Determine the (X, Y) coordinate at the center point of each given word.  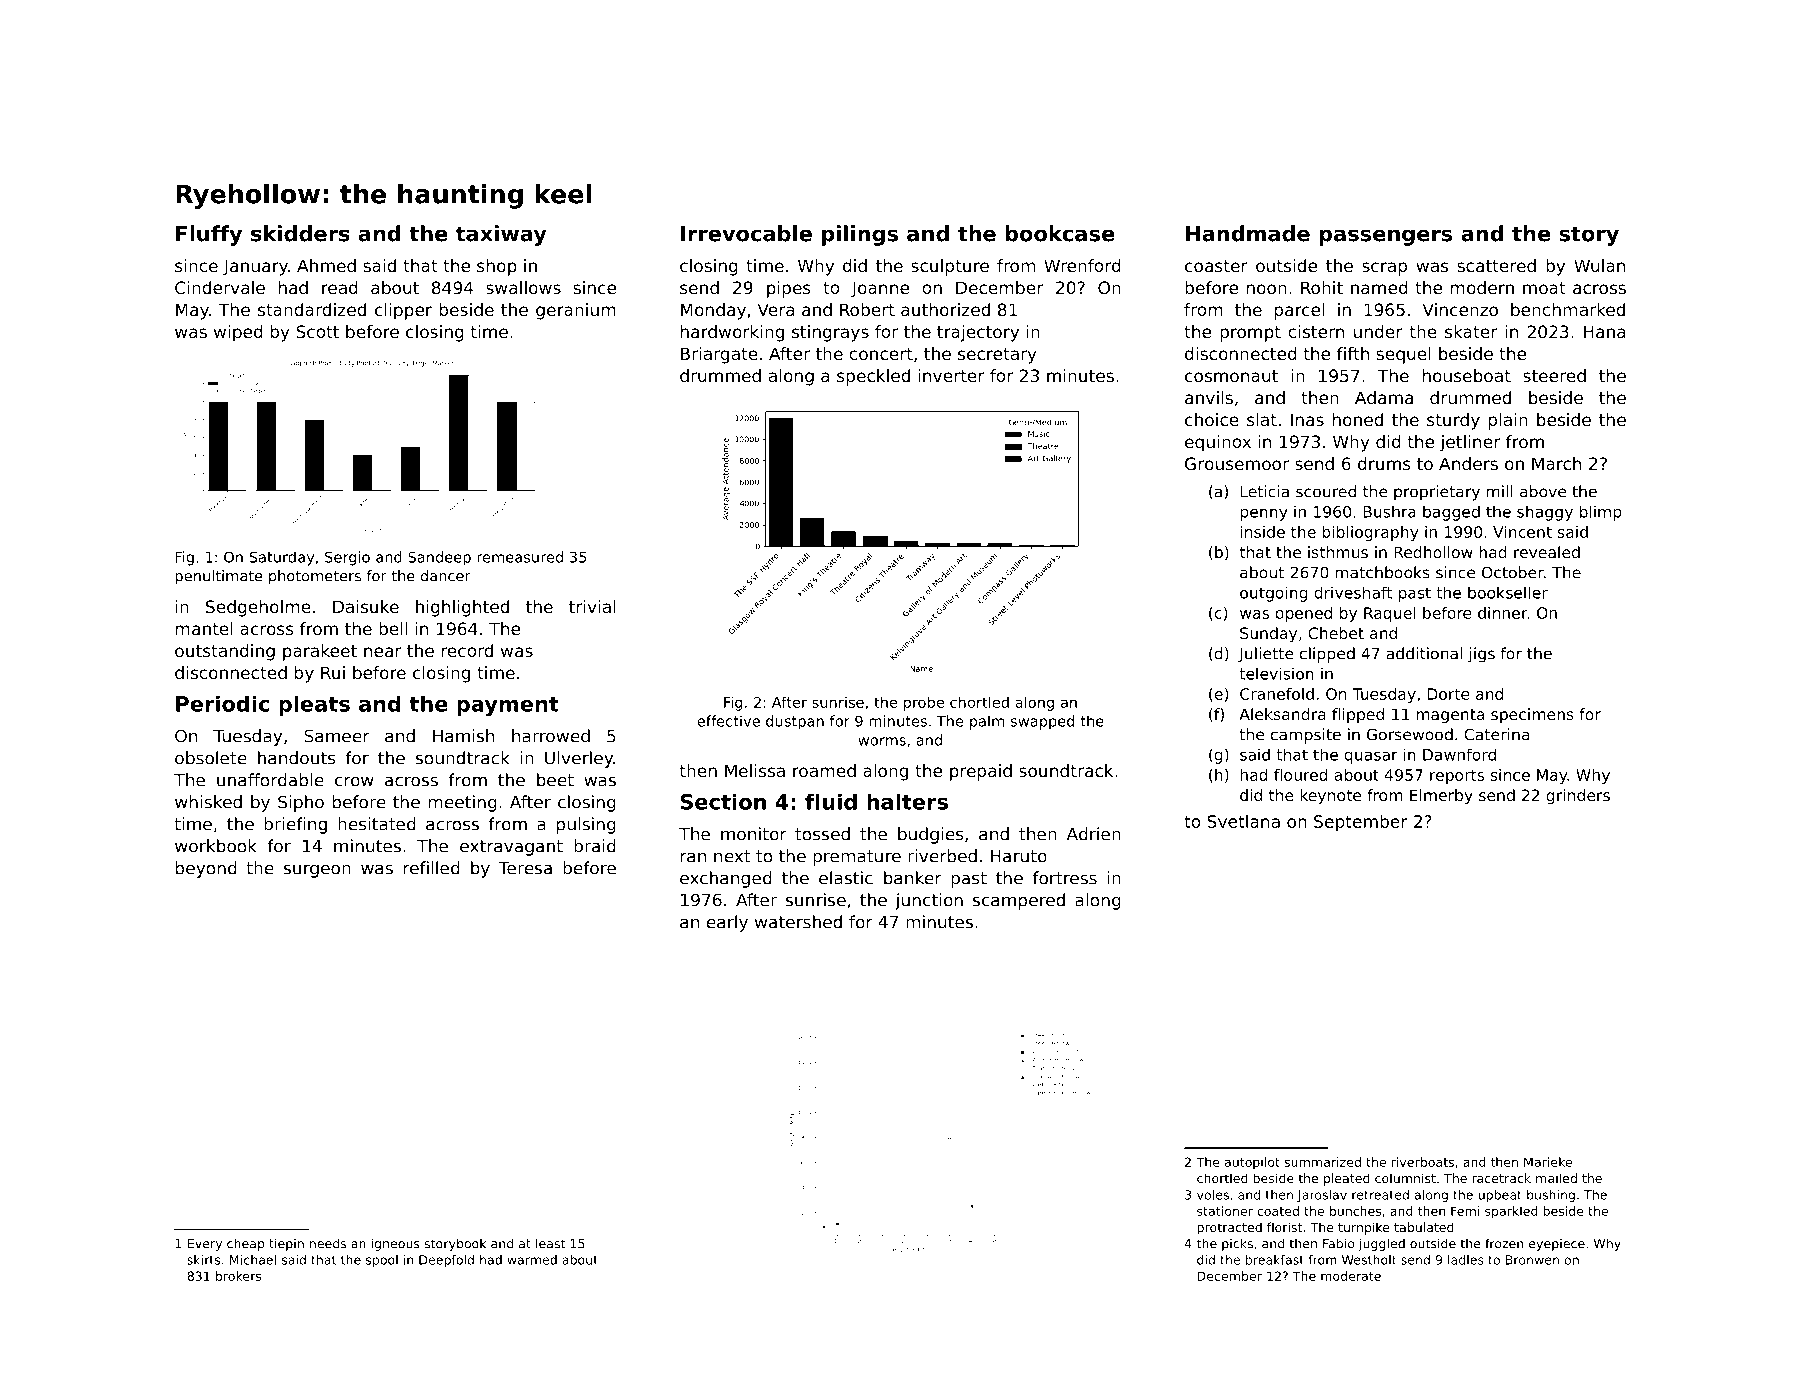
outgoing (1274, 594)
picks (1237, 1244)
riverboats (1423, 1162)
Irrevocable (746, 233)
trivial (592, 606)
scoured (1326, 491)
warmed (532, 1260)
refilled (432, 868)
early (727, 923)
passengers (1386, 237)
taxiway (501, 235)
